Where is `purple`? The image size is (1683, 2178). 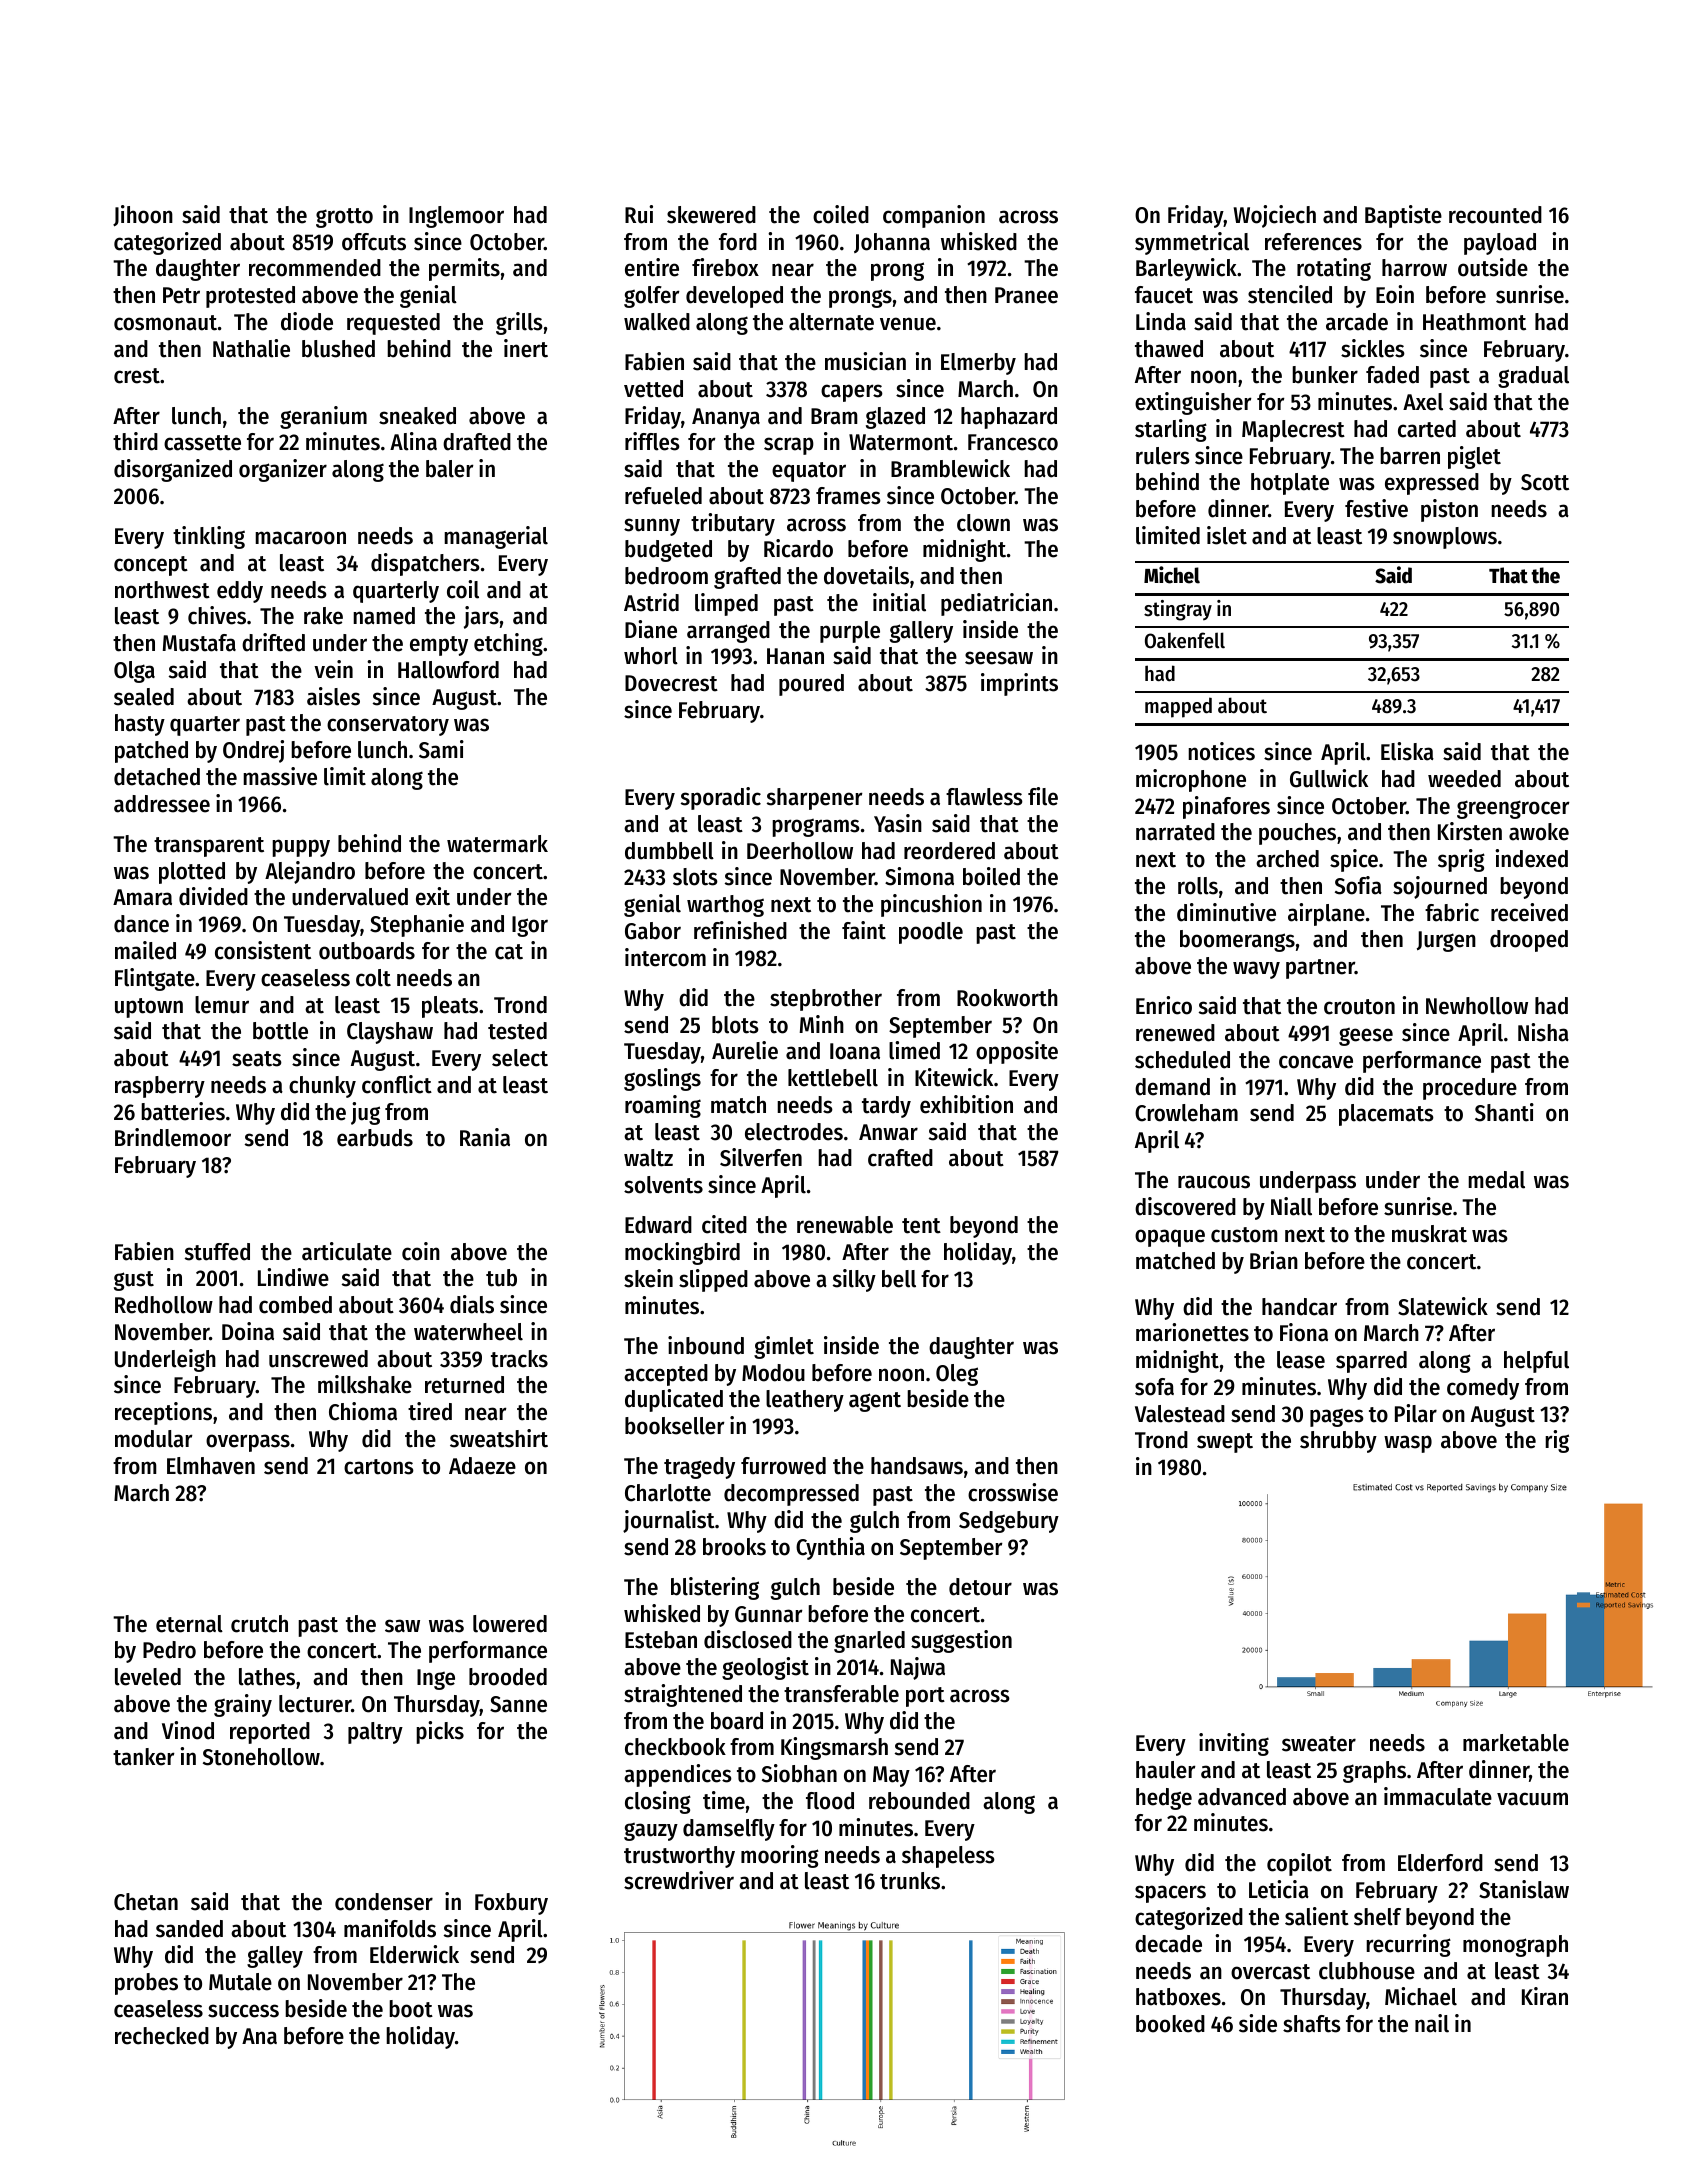 purple is located at coordinates (850, 632).
